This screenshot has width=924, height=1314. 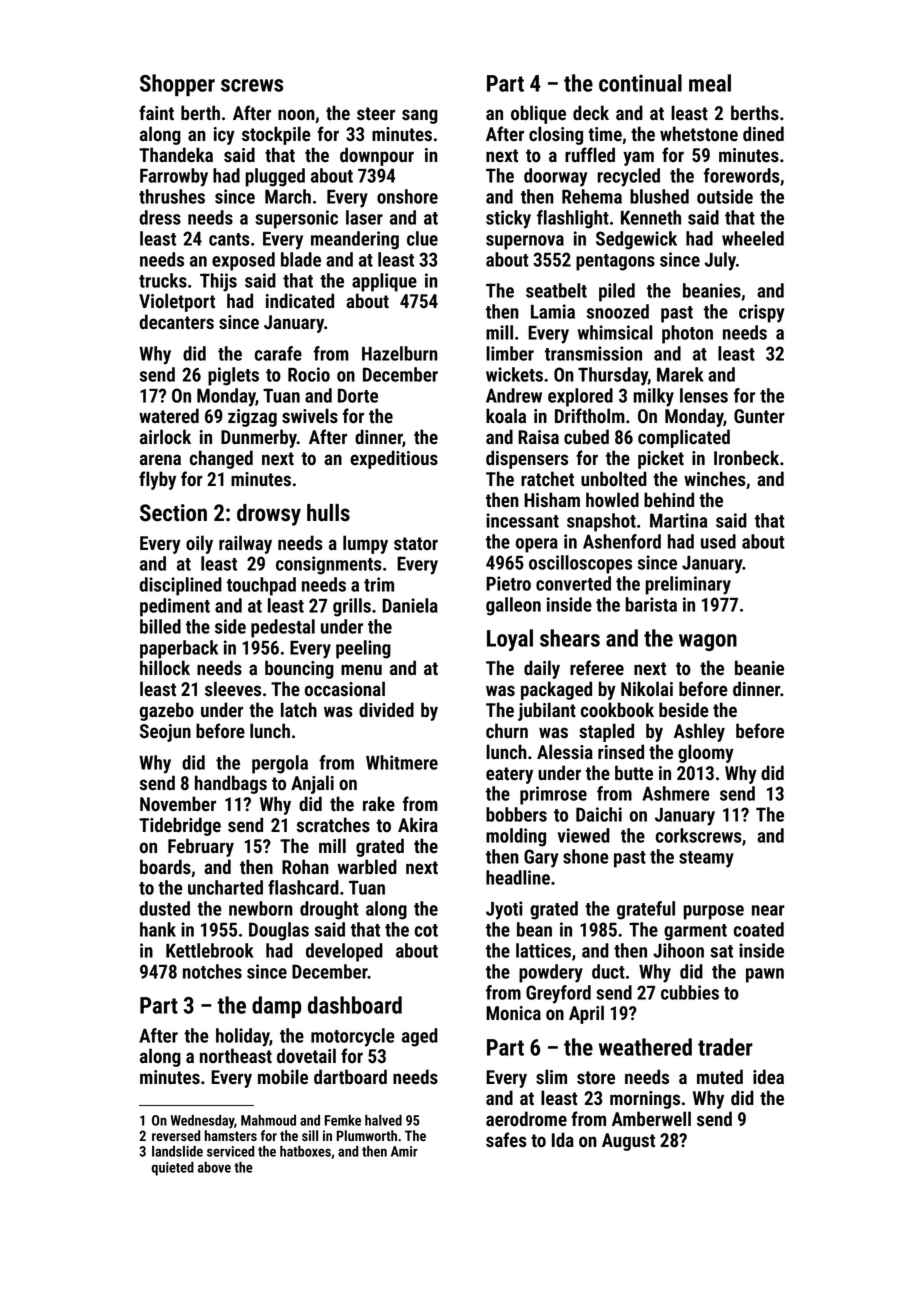 What do you see at coordinates (640, 83) in the screenshot?
I see `continual` at bounding box center [640, 83].
